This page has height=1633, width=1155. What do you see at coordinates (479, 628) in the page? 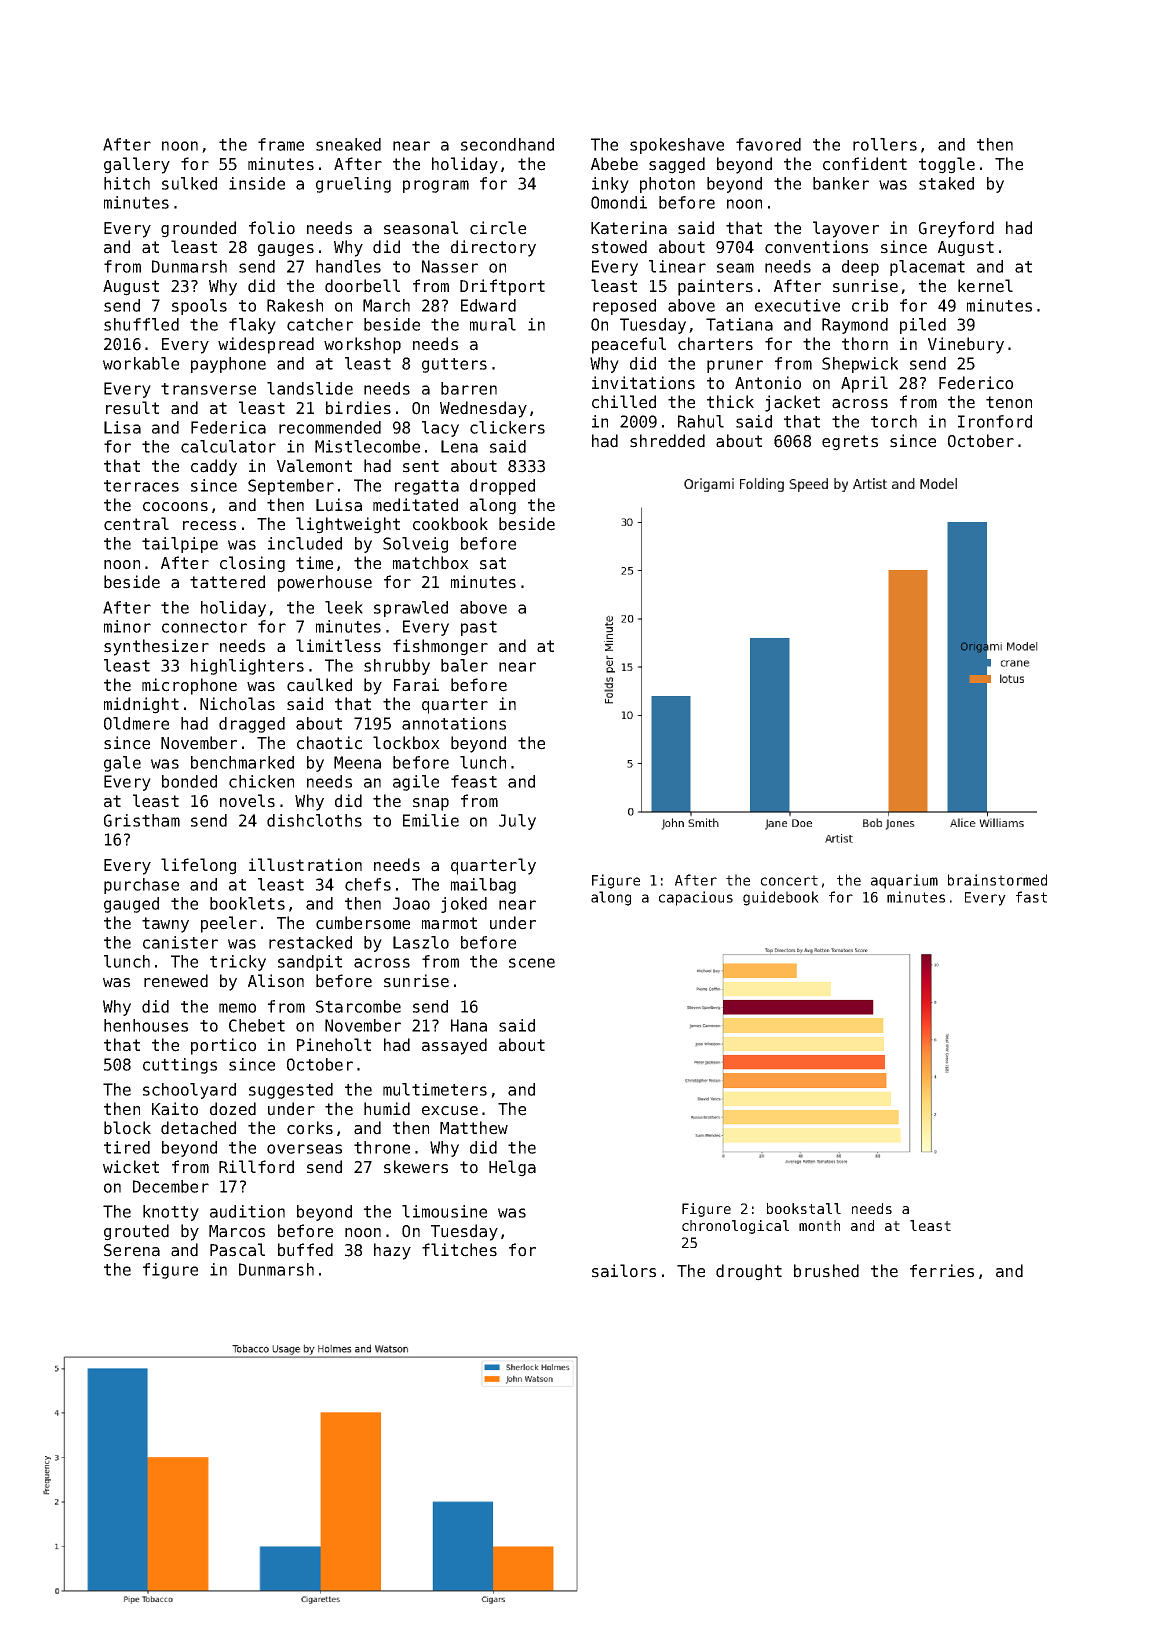
I see `past` at bounding box center [479, 628].
